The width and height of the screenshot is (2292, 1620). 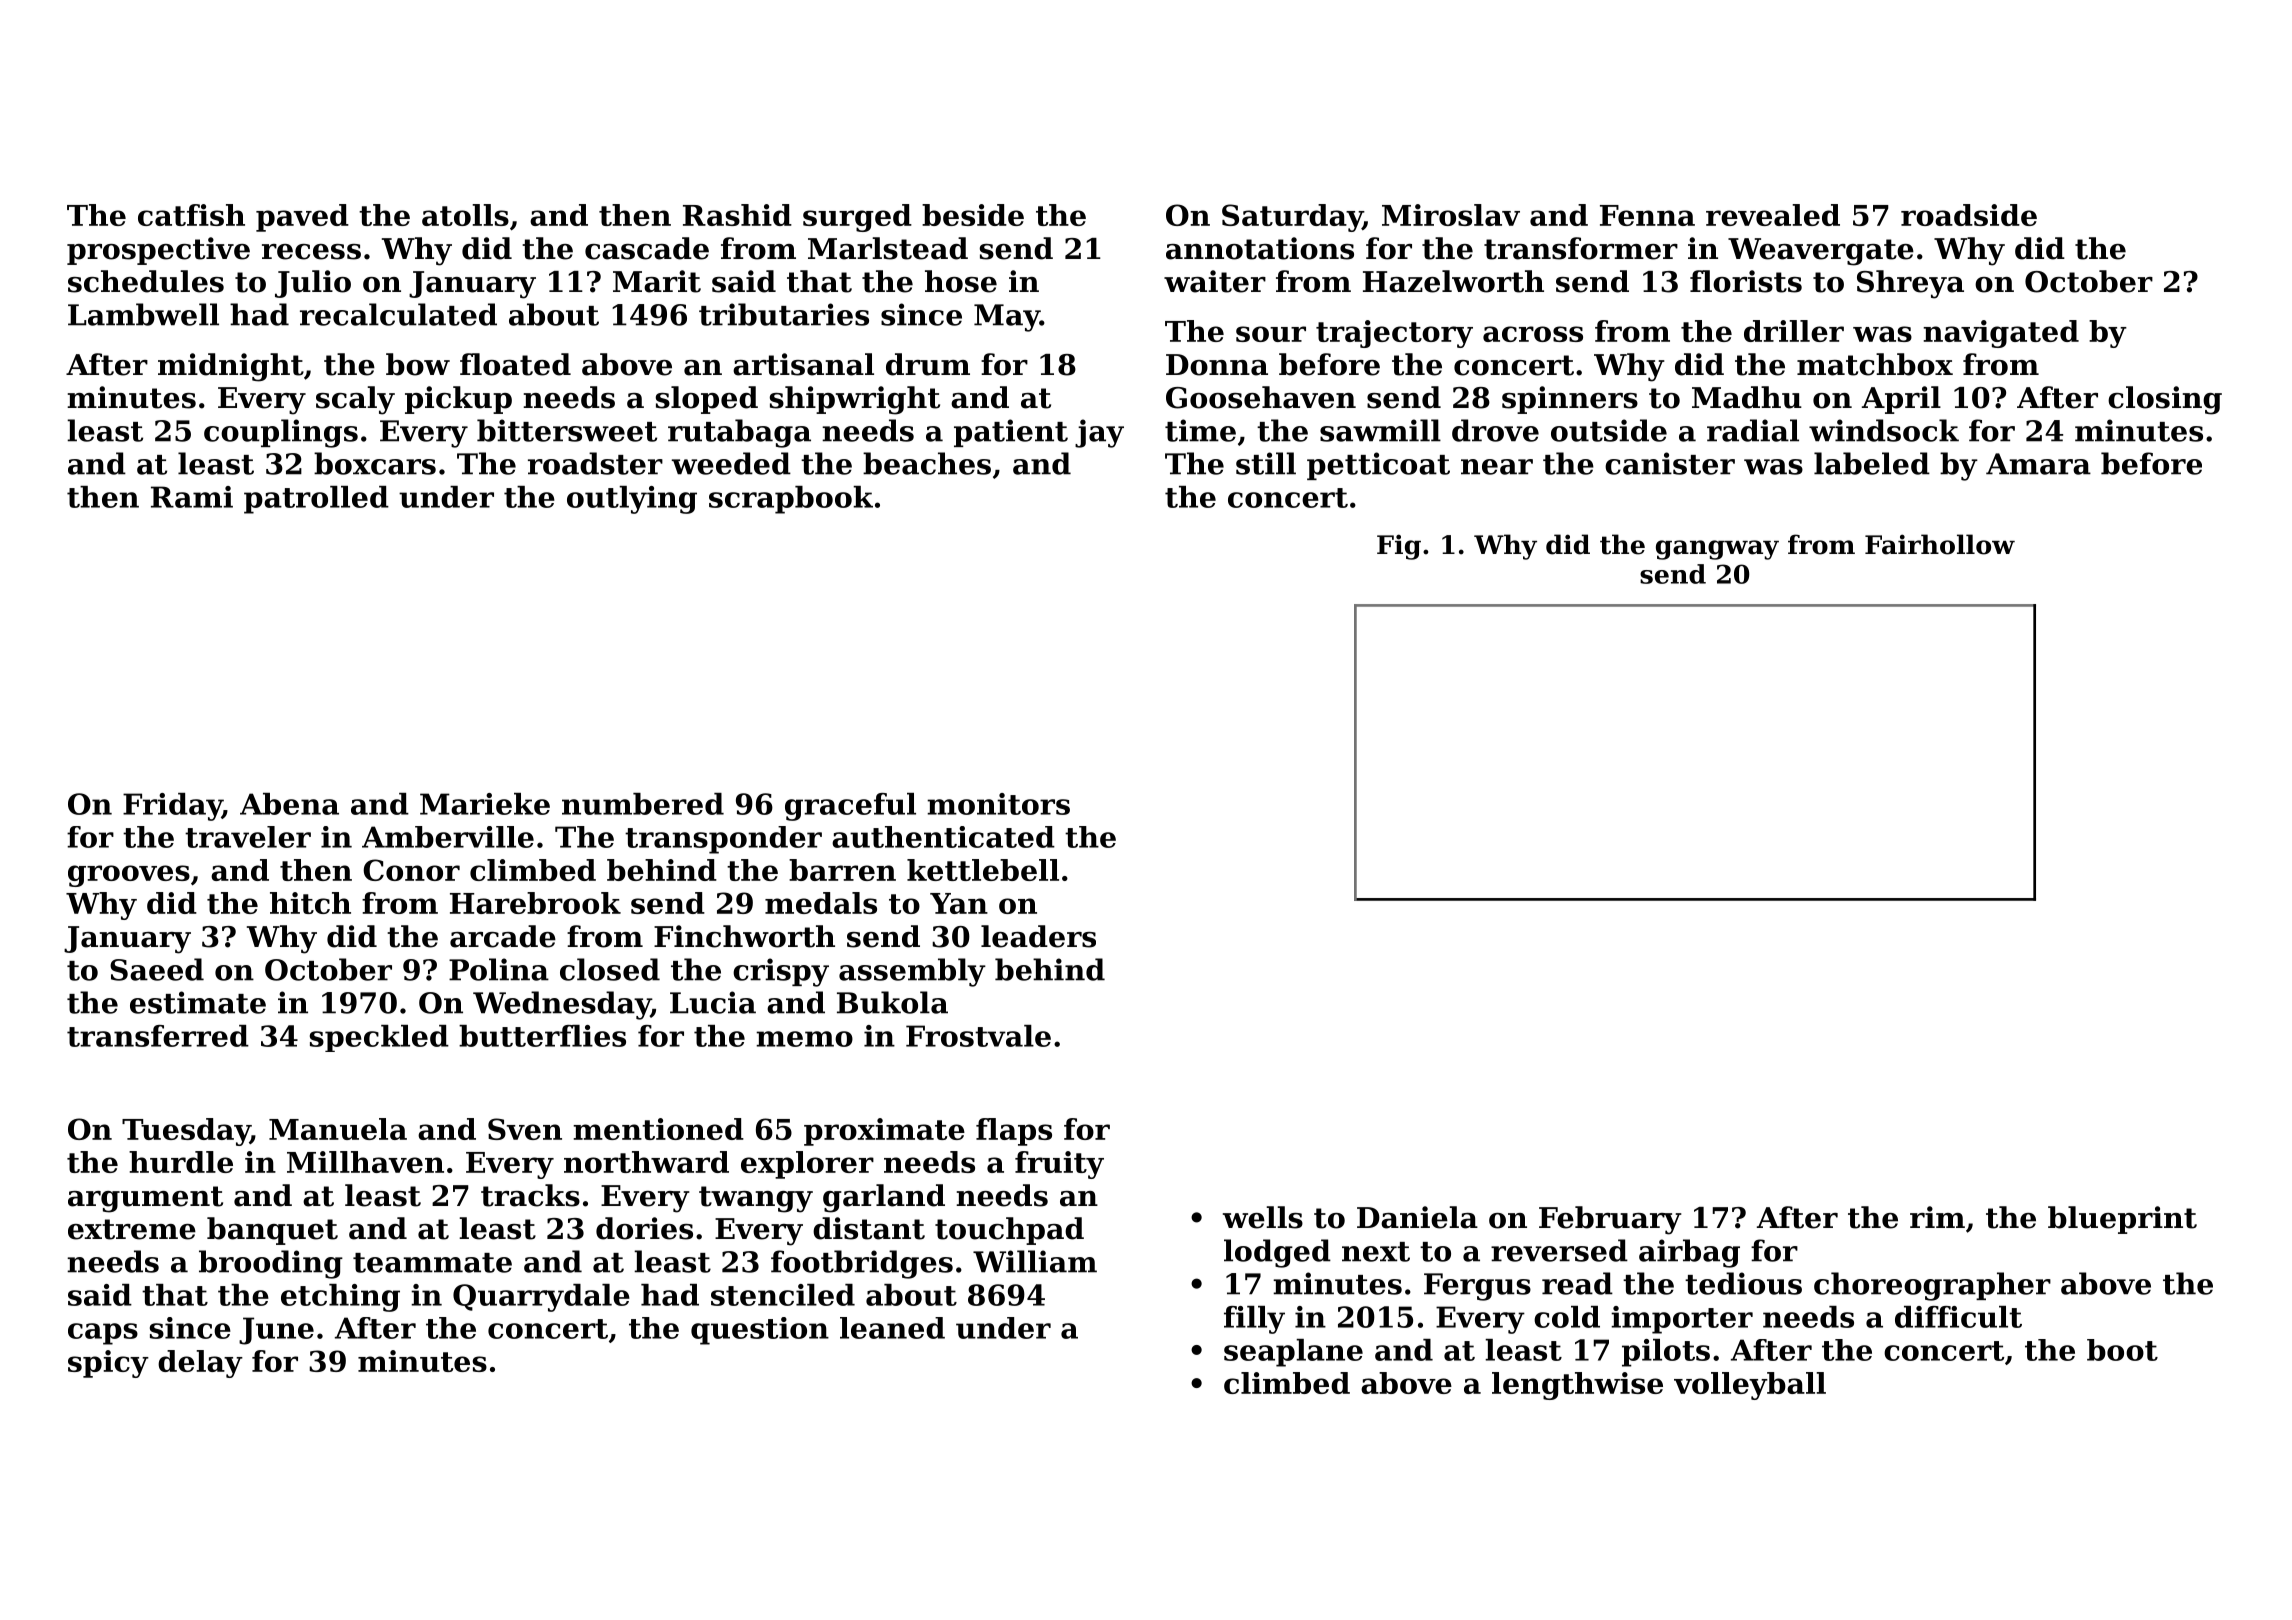 I want to click on assembly, so click(x=912, y=972).
